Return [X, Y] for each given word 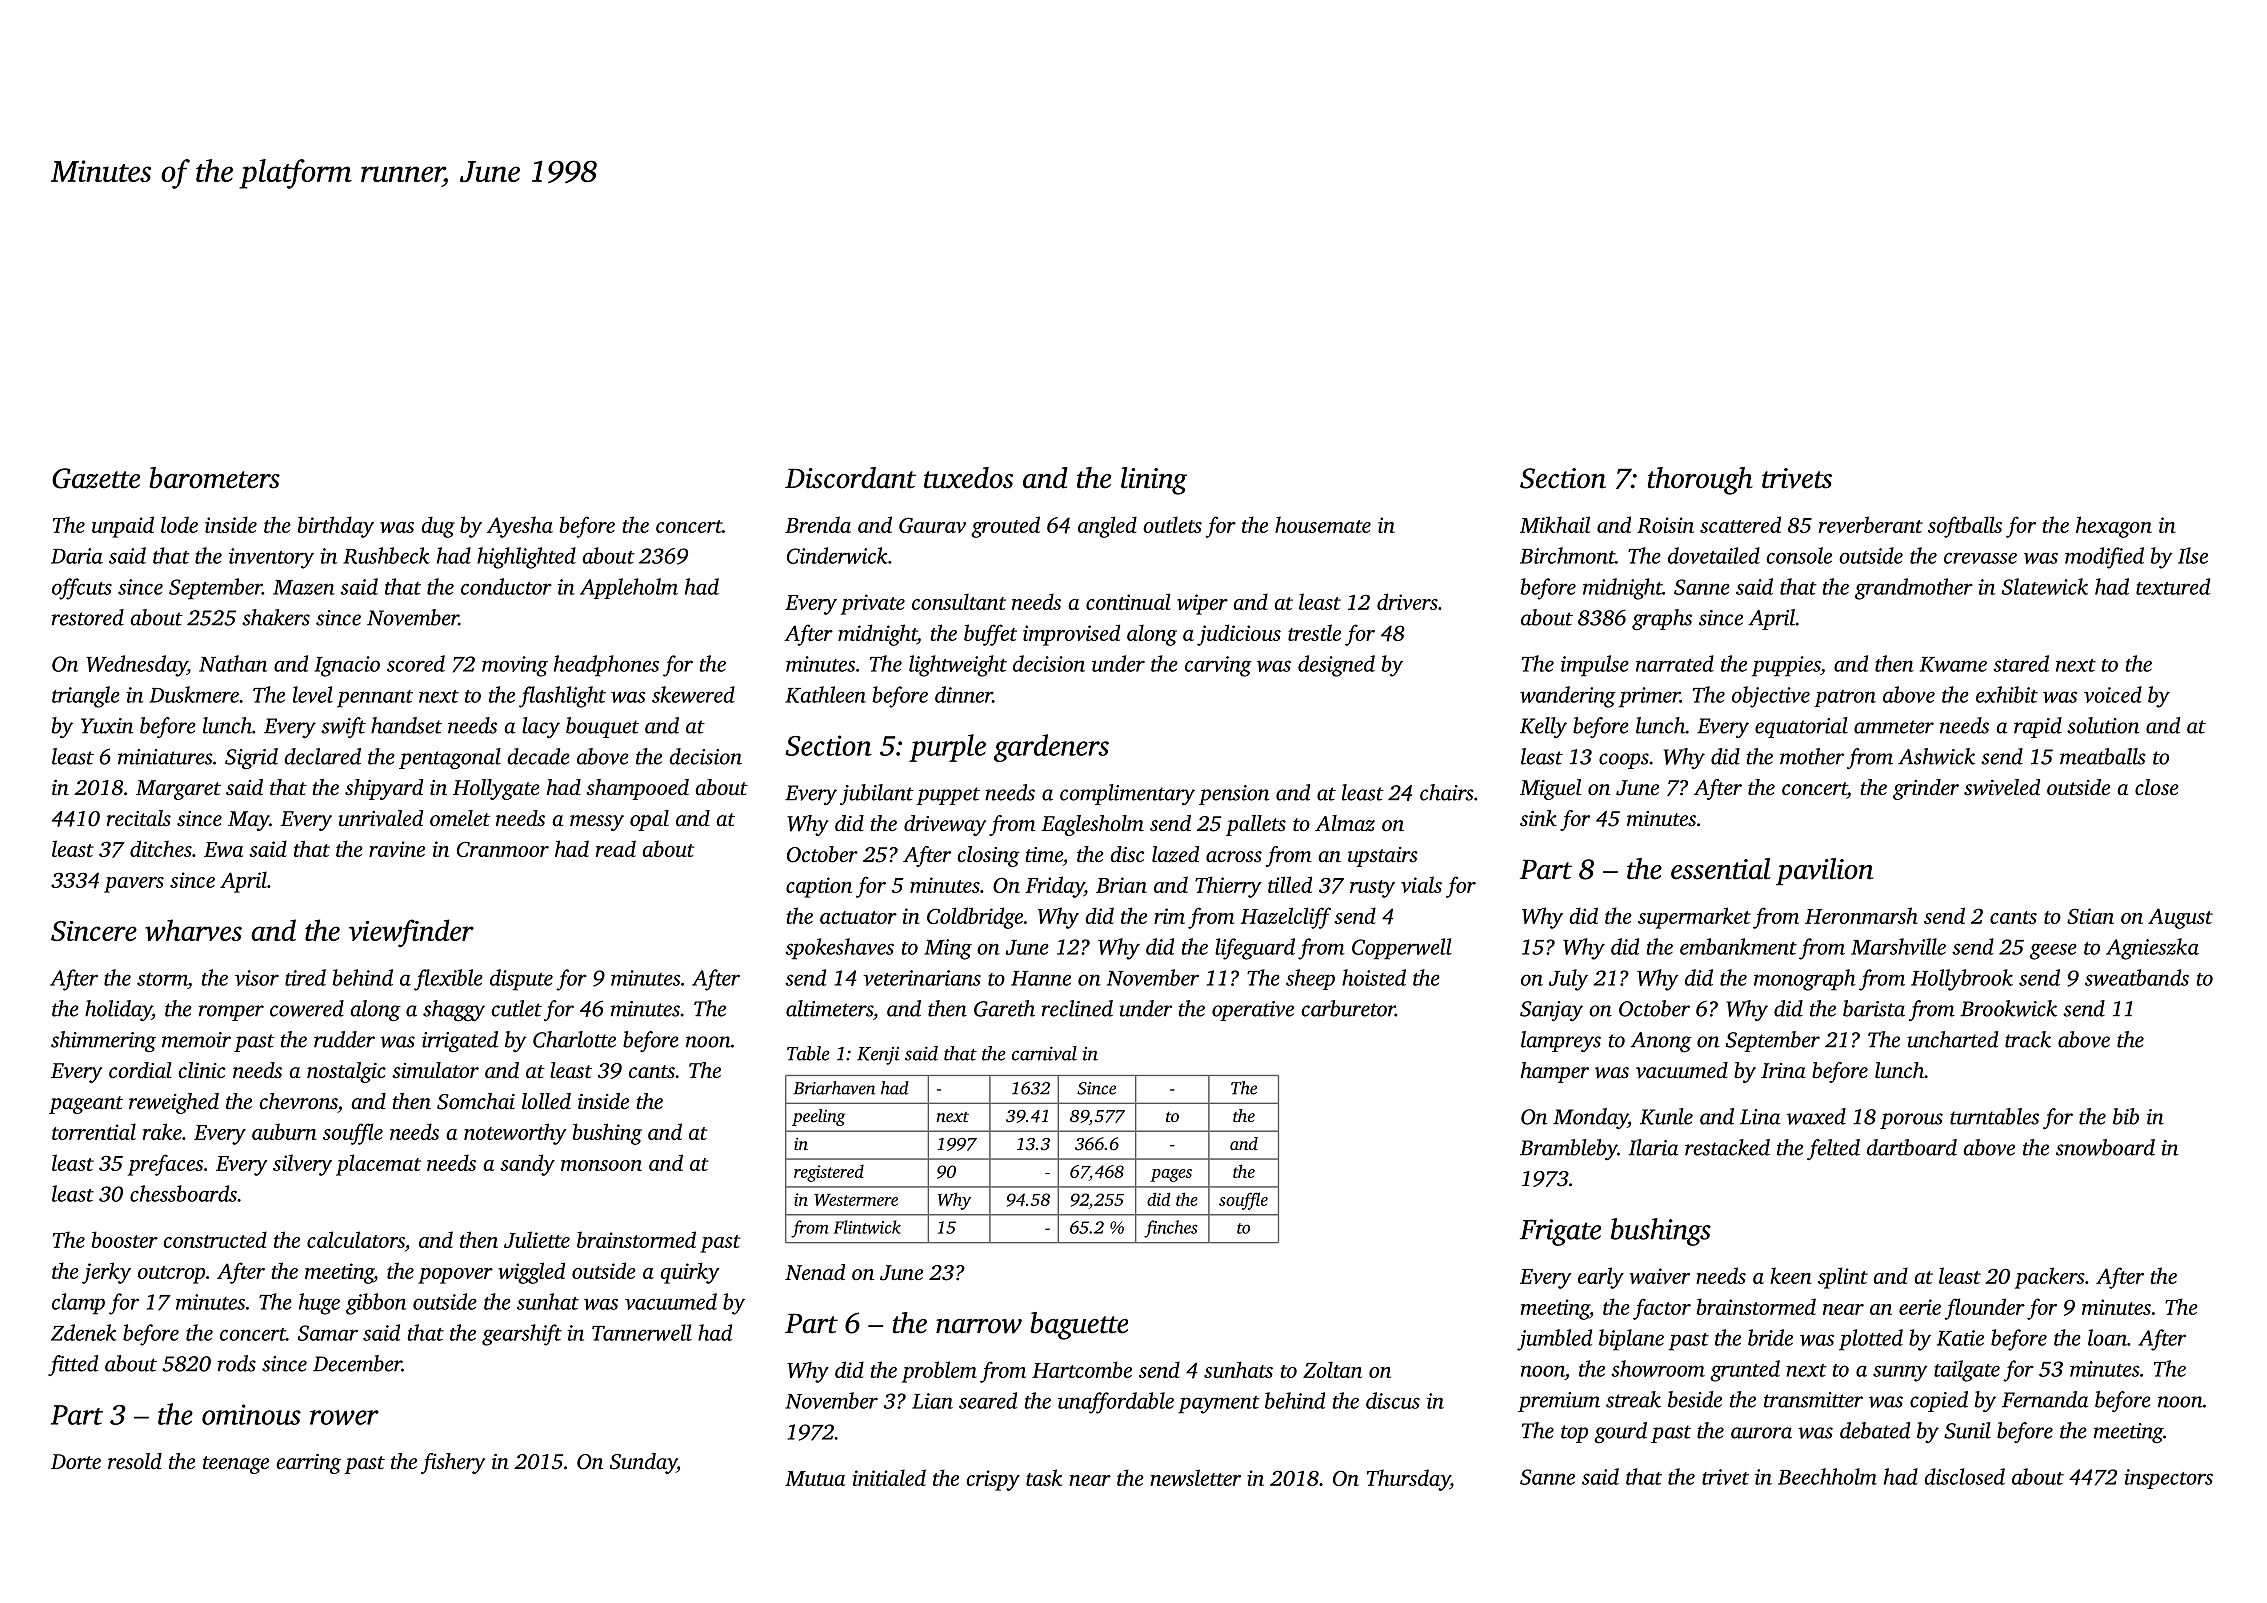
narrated [1675, 663]
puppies [1786, 666]
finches [1171, 1229]
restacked [1727, 1147]
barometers [214, 478]
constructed [215, 1239]
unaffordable [1116, 1403]
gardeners [1051, 748]
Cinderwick [837, 555]
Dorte [76, 1461]
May [248, 821]
